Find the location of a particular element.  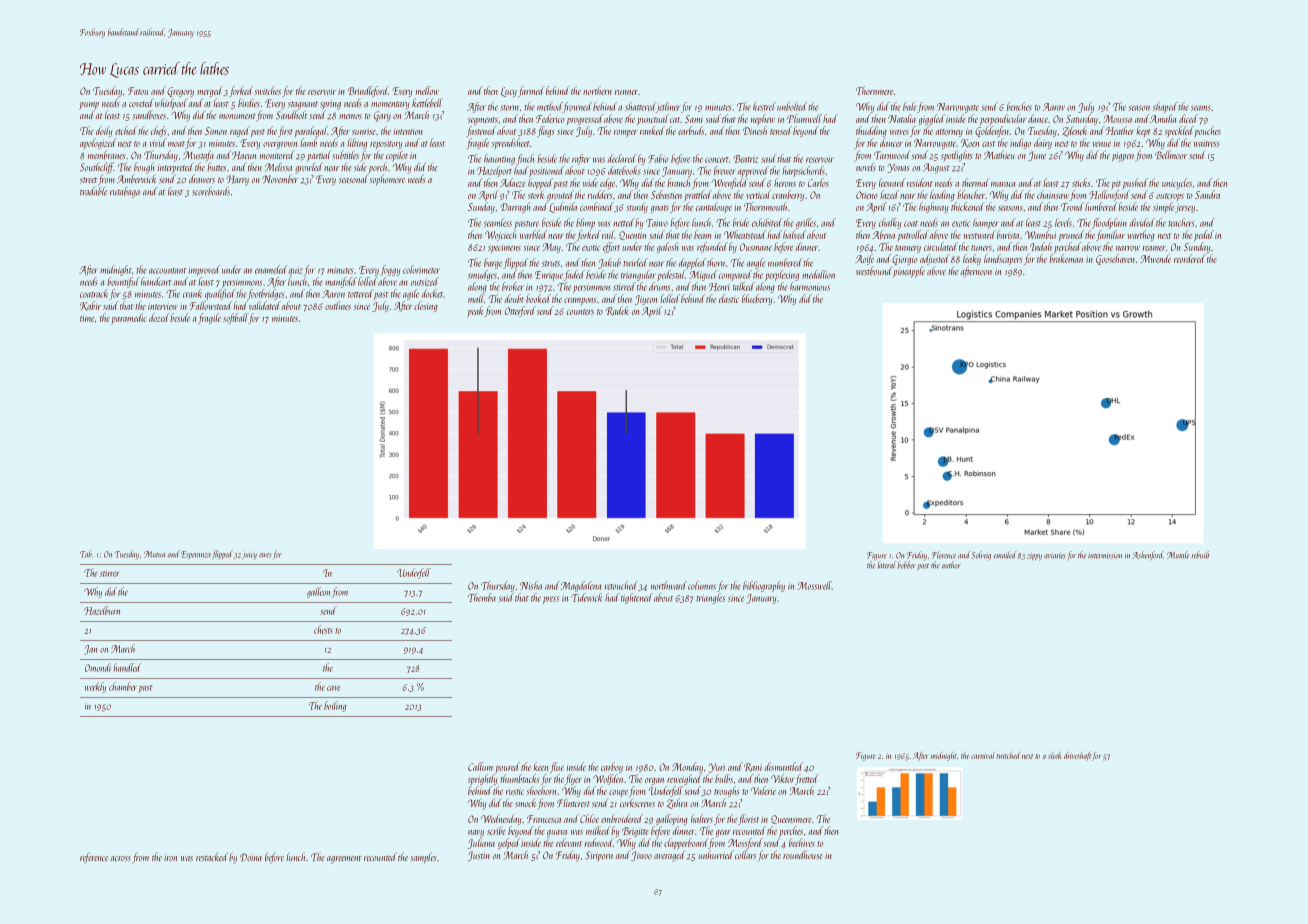

galleon is located at coordinates (318, 592).
